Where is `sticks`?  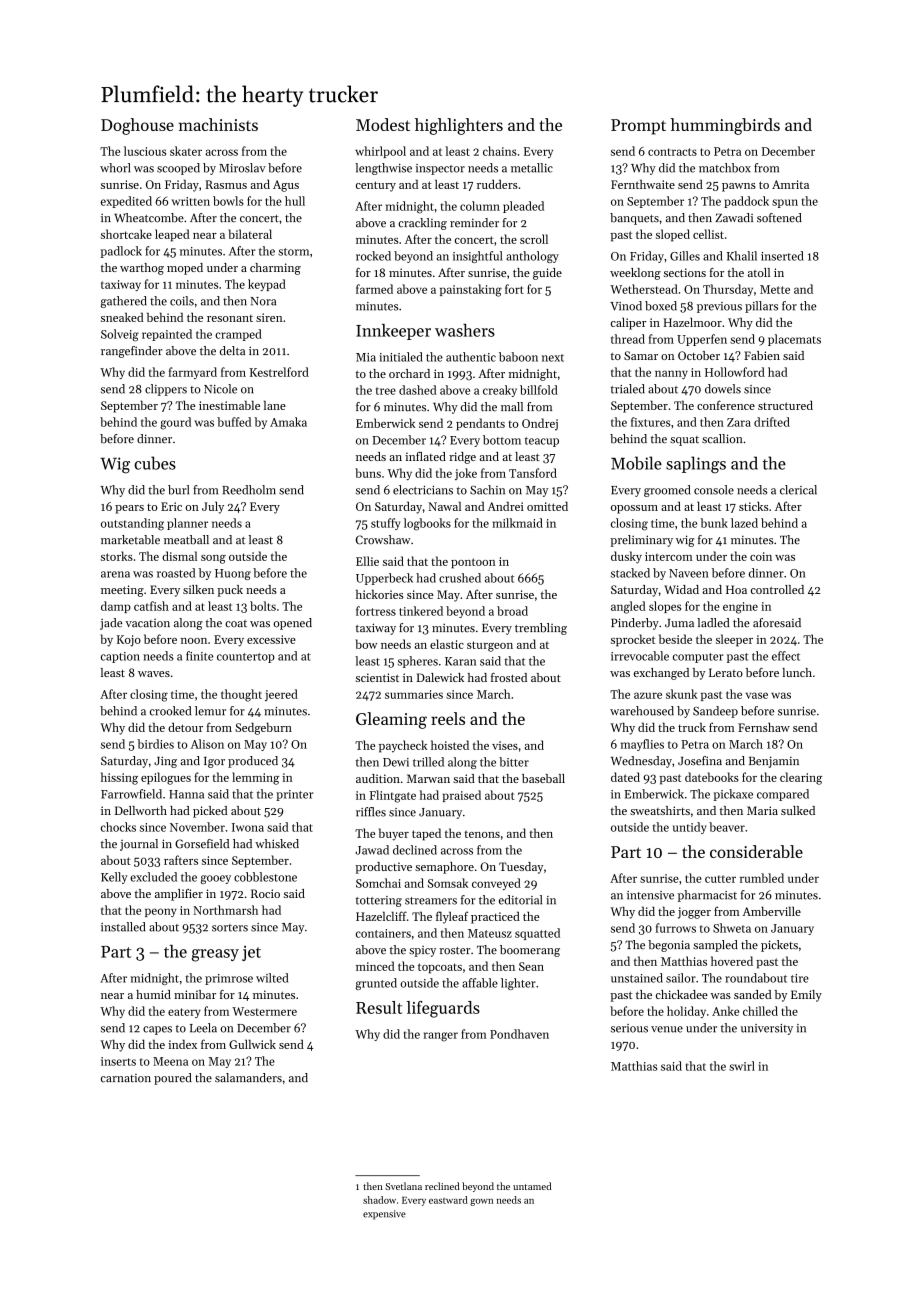 sticks is located at coordinates (753, 506).
